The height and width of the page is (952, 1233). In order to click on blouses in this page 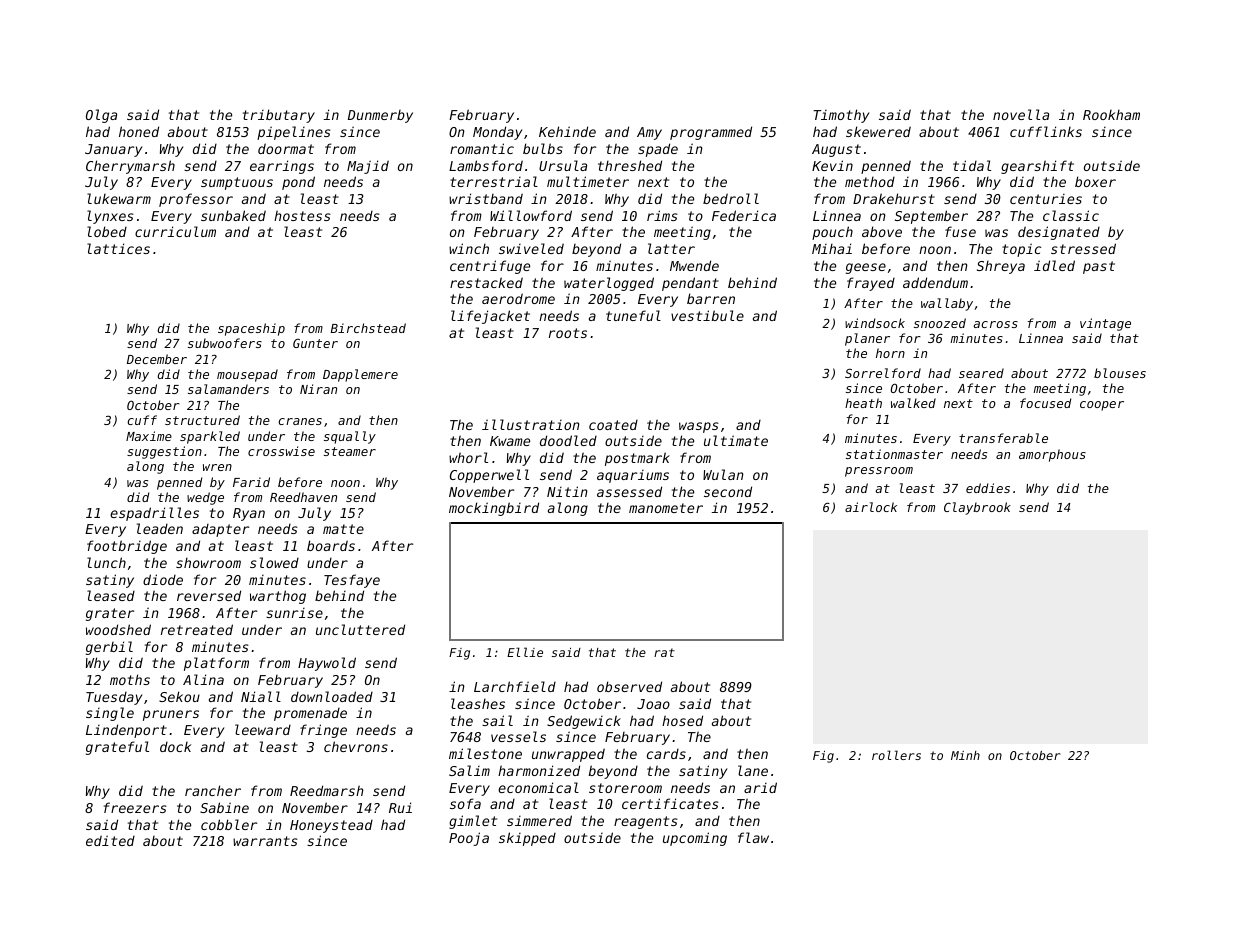, I will do `click(1120, 373)`.
